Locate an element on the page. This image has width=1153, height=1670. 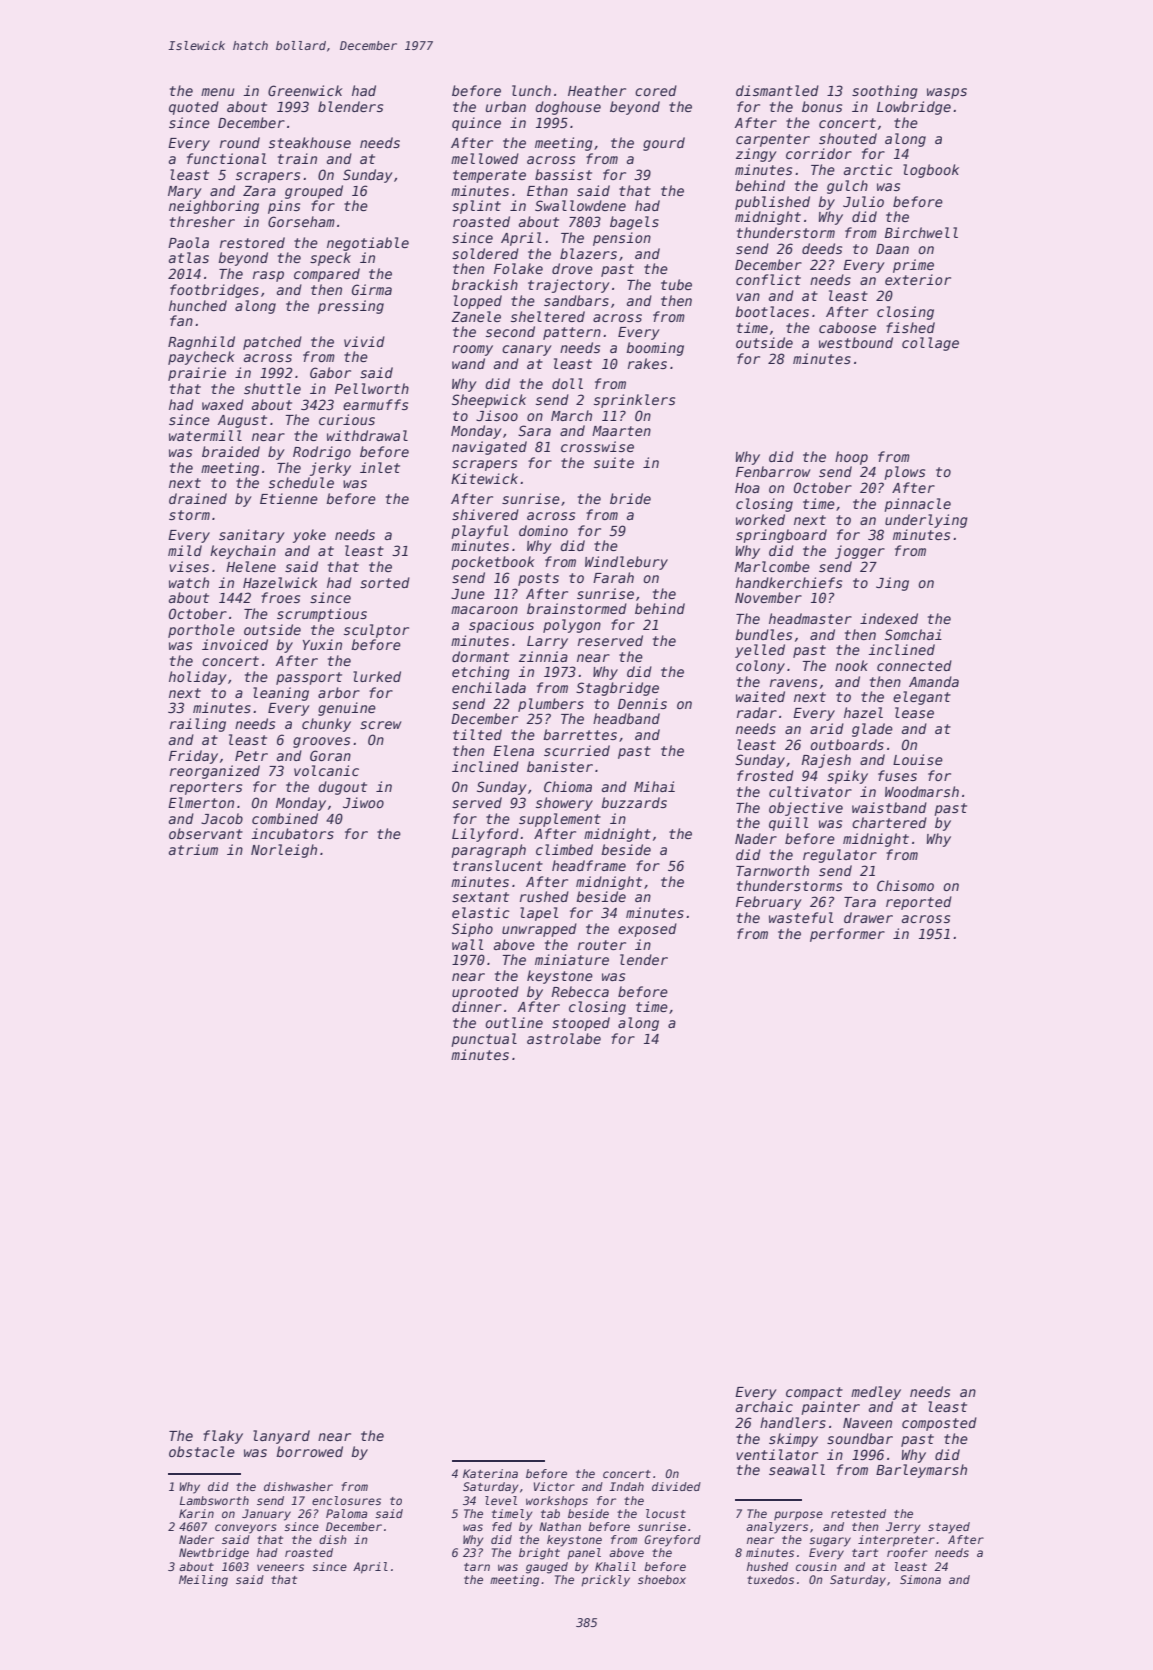
prickly is located at coordinates (605, 1581).
